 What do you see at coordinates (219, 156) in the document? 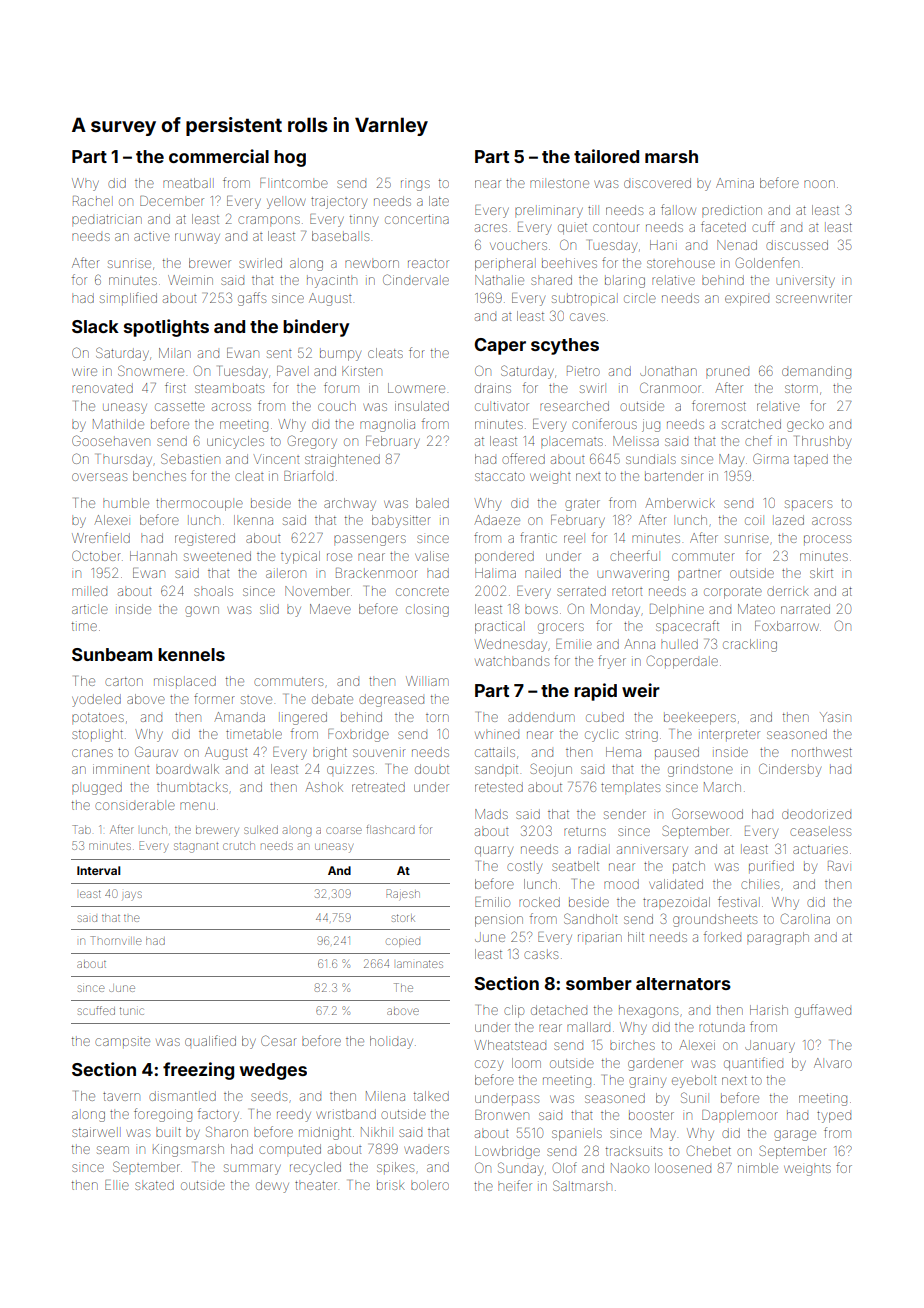
I see `commercial` at bounding box center [219, 156].
